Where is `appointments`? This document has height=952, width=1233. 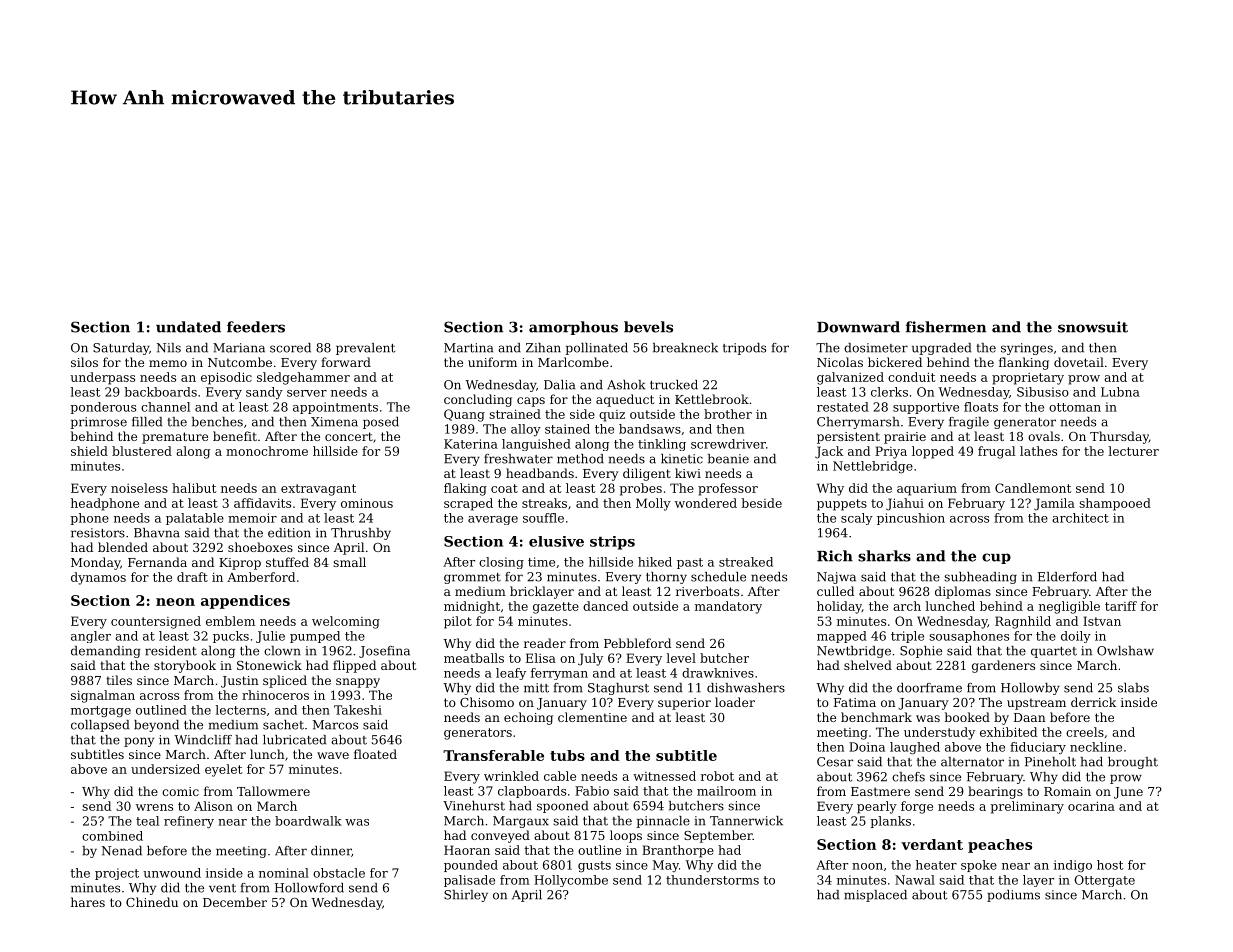 appointments is located at coordinates (335, 408).
